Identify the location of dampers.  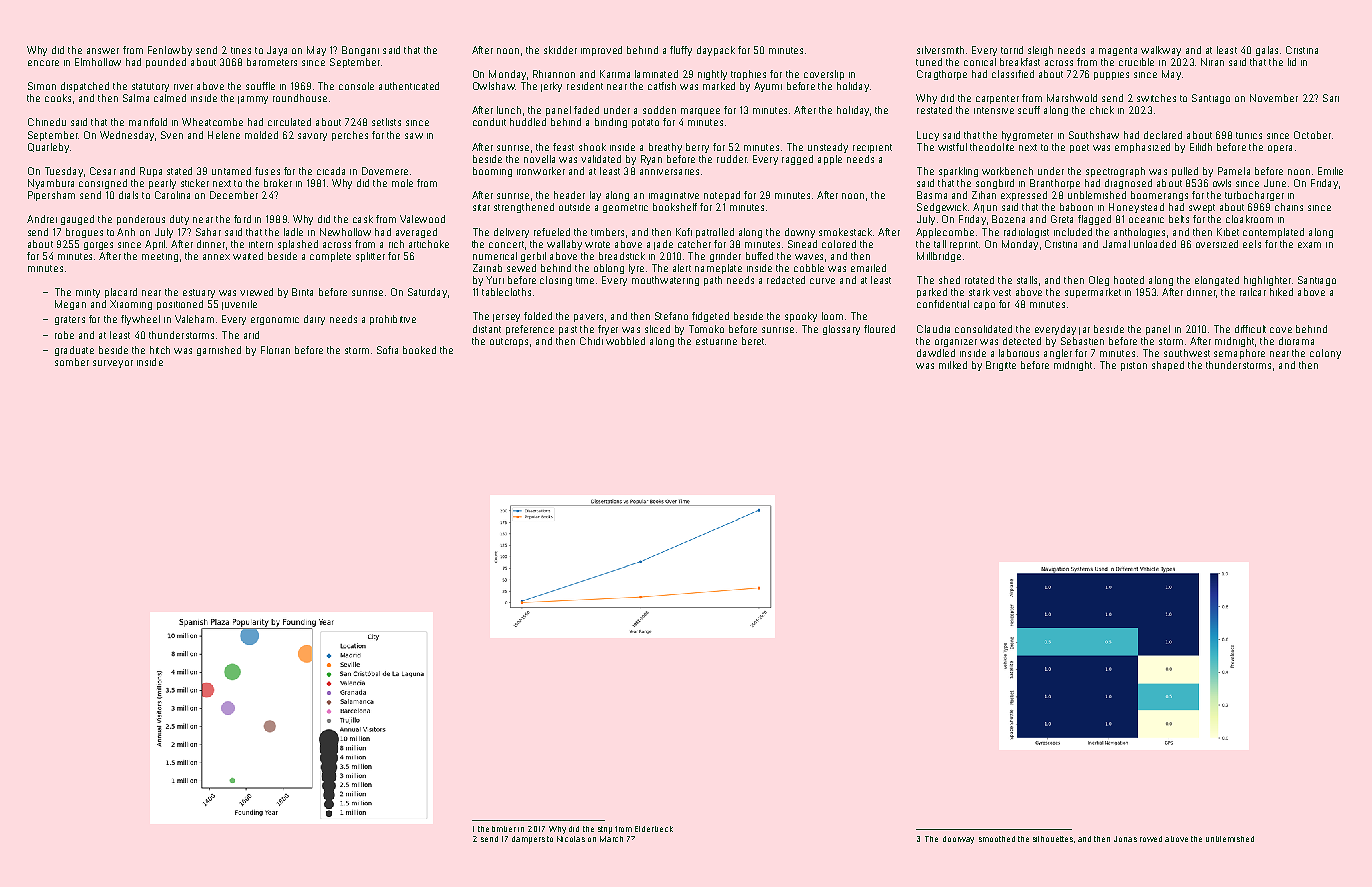
(528, 840).
